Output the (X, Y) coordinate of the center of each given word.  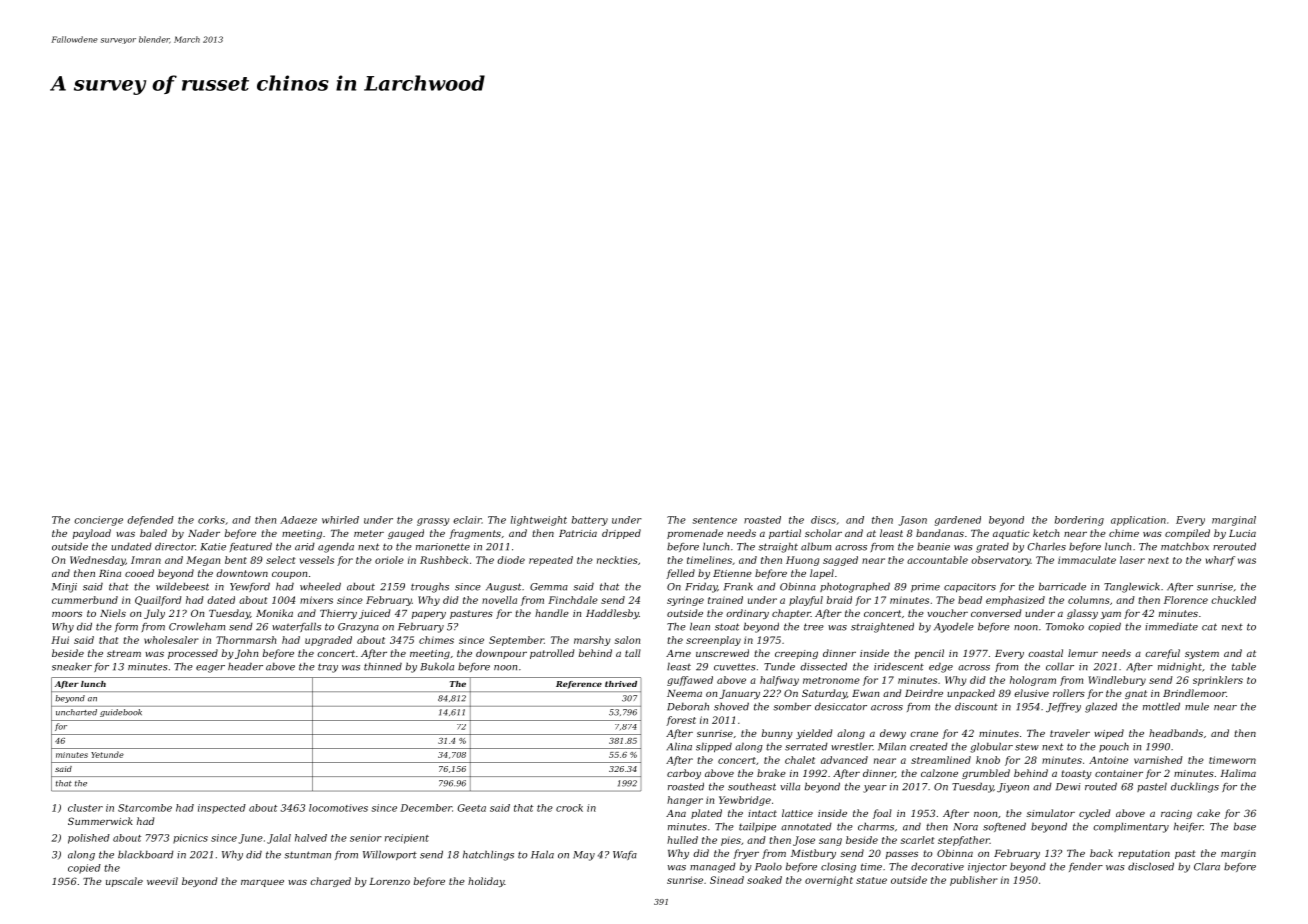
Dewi (1068, 787)
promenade (695, 534)
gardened (958, 521)
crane (924, 734)
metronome (831, 680)
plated (706, 814)
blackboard (146, 854)
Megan (203, 561)
